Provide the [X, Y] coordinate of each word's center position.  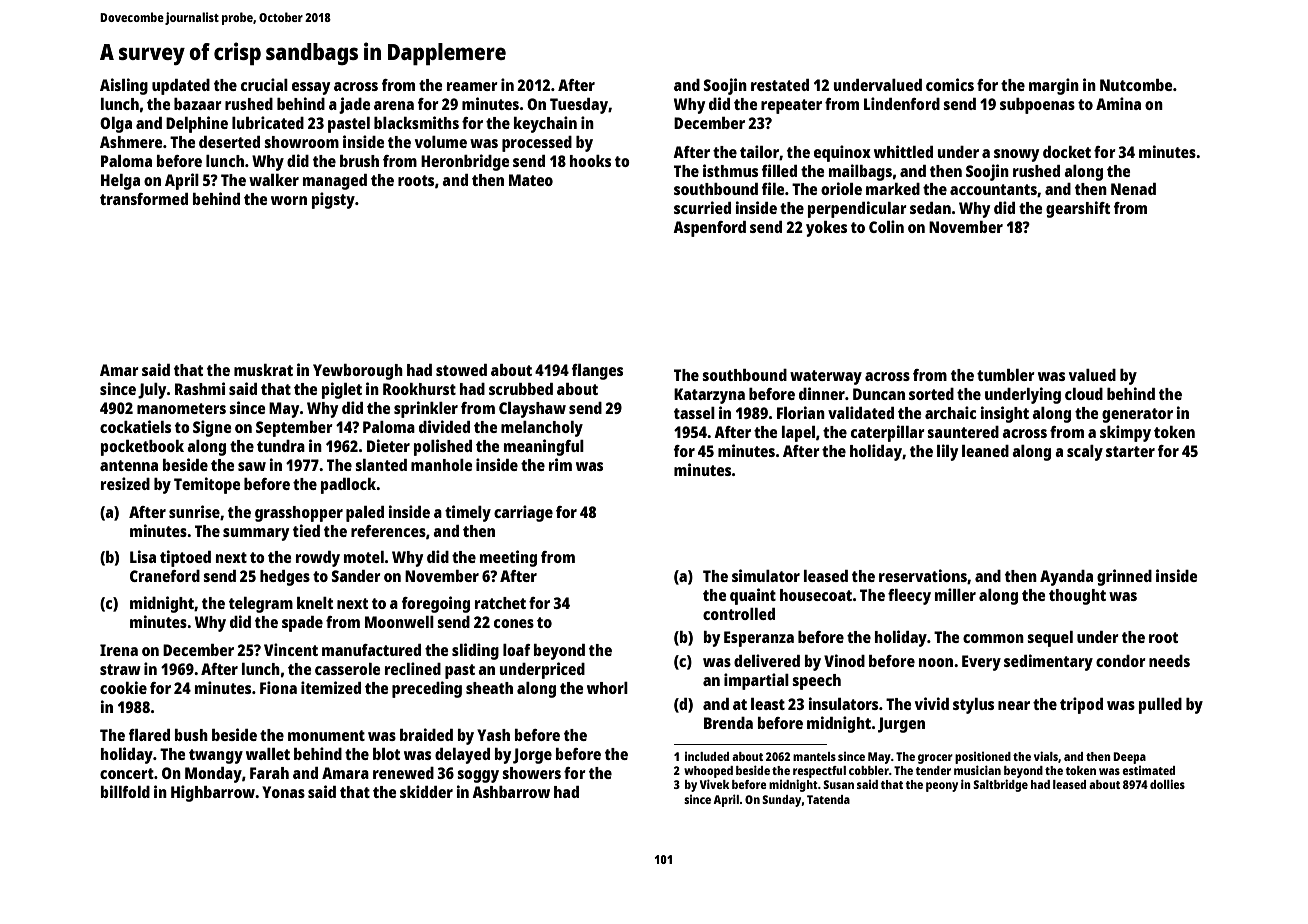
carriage [523, 513]
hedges [285, 578]
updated [181, 87]
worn [289, 200]
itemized [331, 687]
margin [1054, 86]
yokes [826, 229]
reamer [472, 86]
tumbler [1006, 375]
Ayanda [1066, 578]
